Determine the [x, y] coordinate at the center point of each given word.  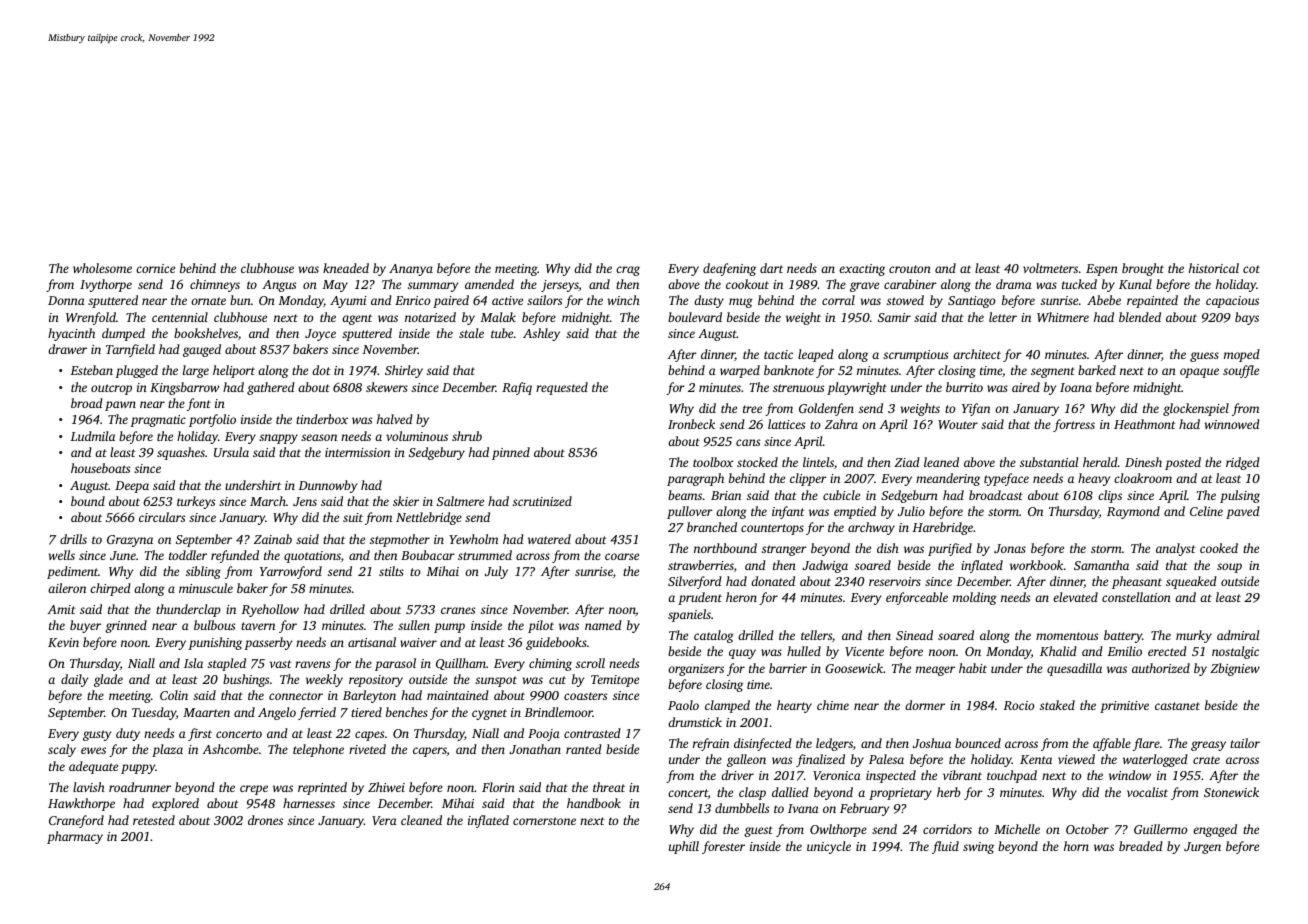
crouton [910, 269]
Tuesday [154, 713]
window [1130, 775]
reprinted [322, 788]
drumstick [695, 722]
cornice [155, 268]
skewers [387, 387]
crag [628, 271]
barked [1097, 370]
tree [752, 409]
